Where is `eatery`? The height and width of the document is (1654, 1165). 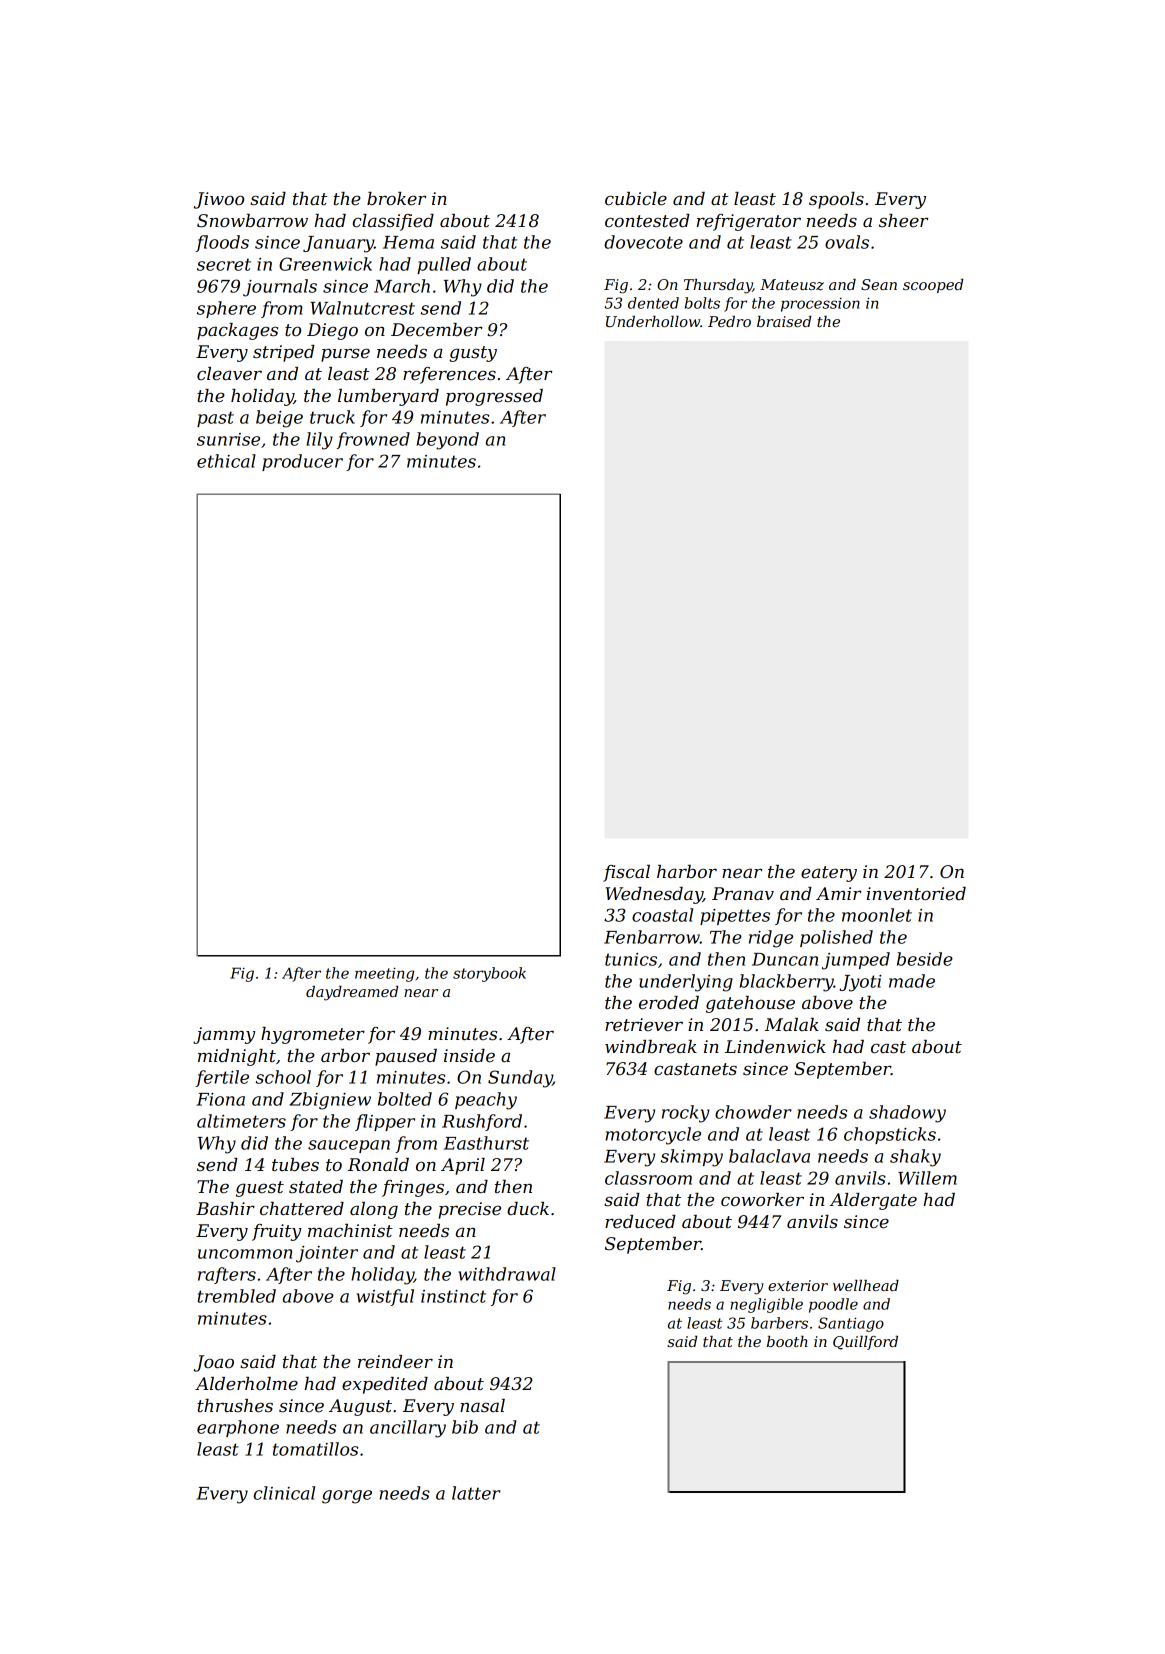 eatery is located at coordinates (829, 874).
